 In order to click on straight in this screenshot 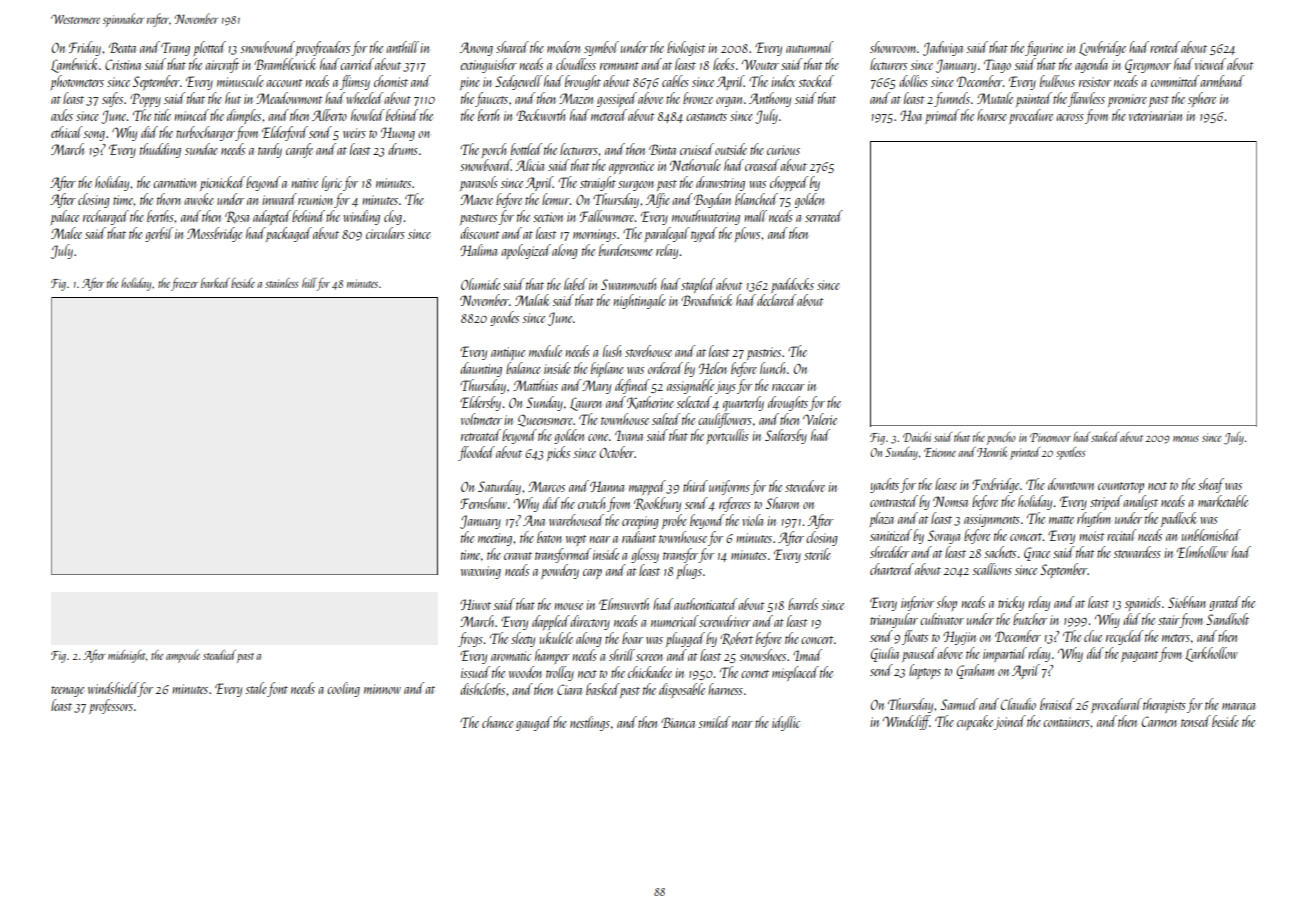, I will do `click(598, 183)`.
